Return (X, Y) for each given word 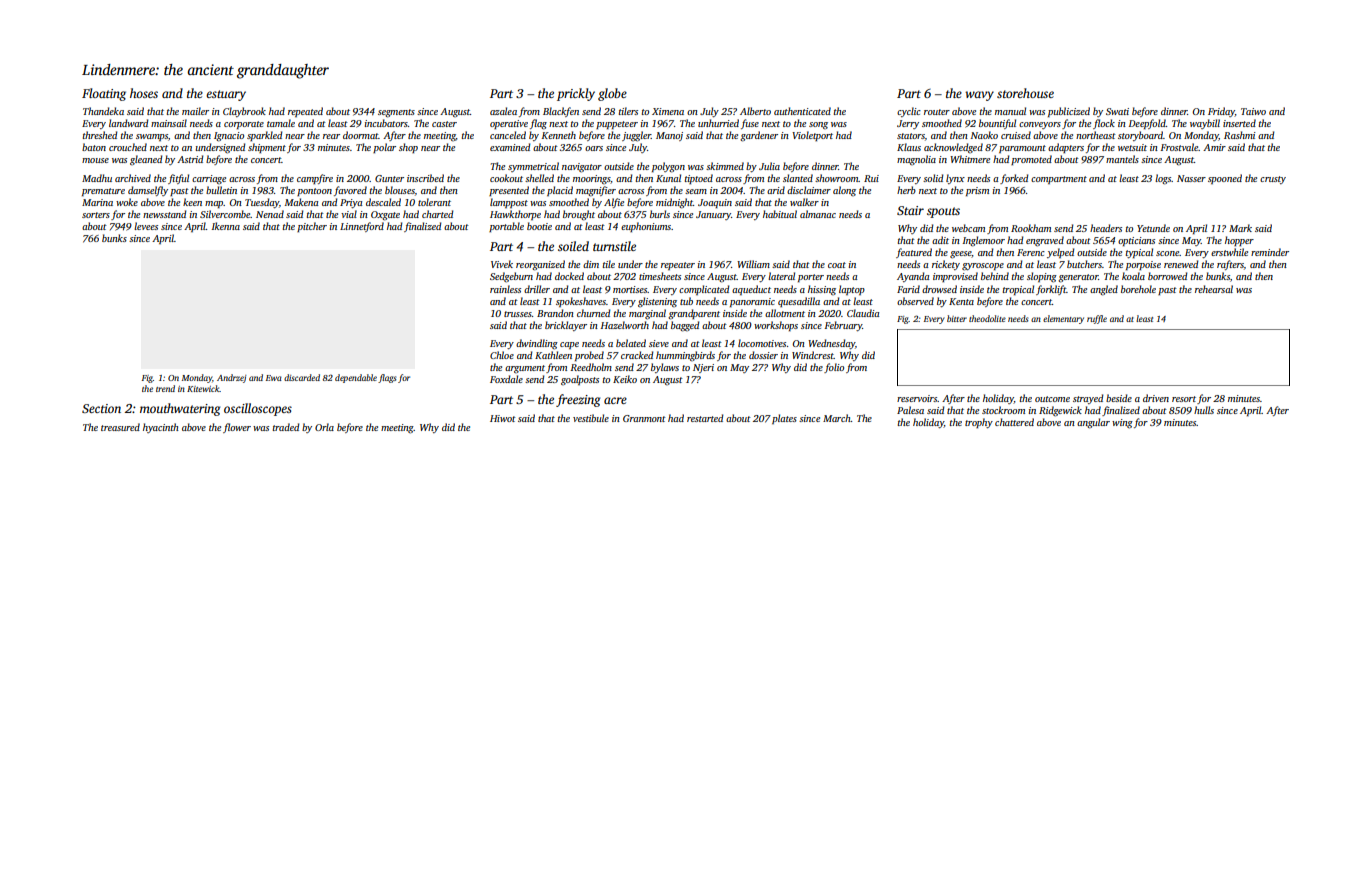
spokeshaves (581, 302)
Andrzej (231, 378)
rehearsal (1214, 289)
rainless (505, 289)
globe (612, 94)
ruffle (1097, 319)
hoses (144, 93)
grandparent (694, 314)
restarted (705, 418)
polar (384, 148)
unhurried (718, 123)
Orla (324, 427)
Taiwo (1253, 111)
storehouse (1025, 93)
